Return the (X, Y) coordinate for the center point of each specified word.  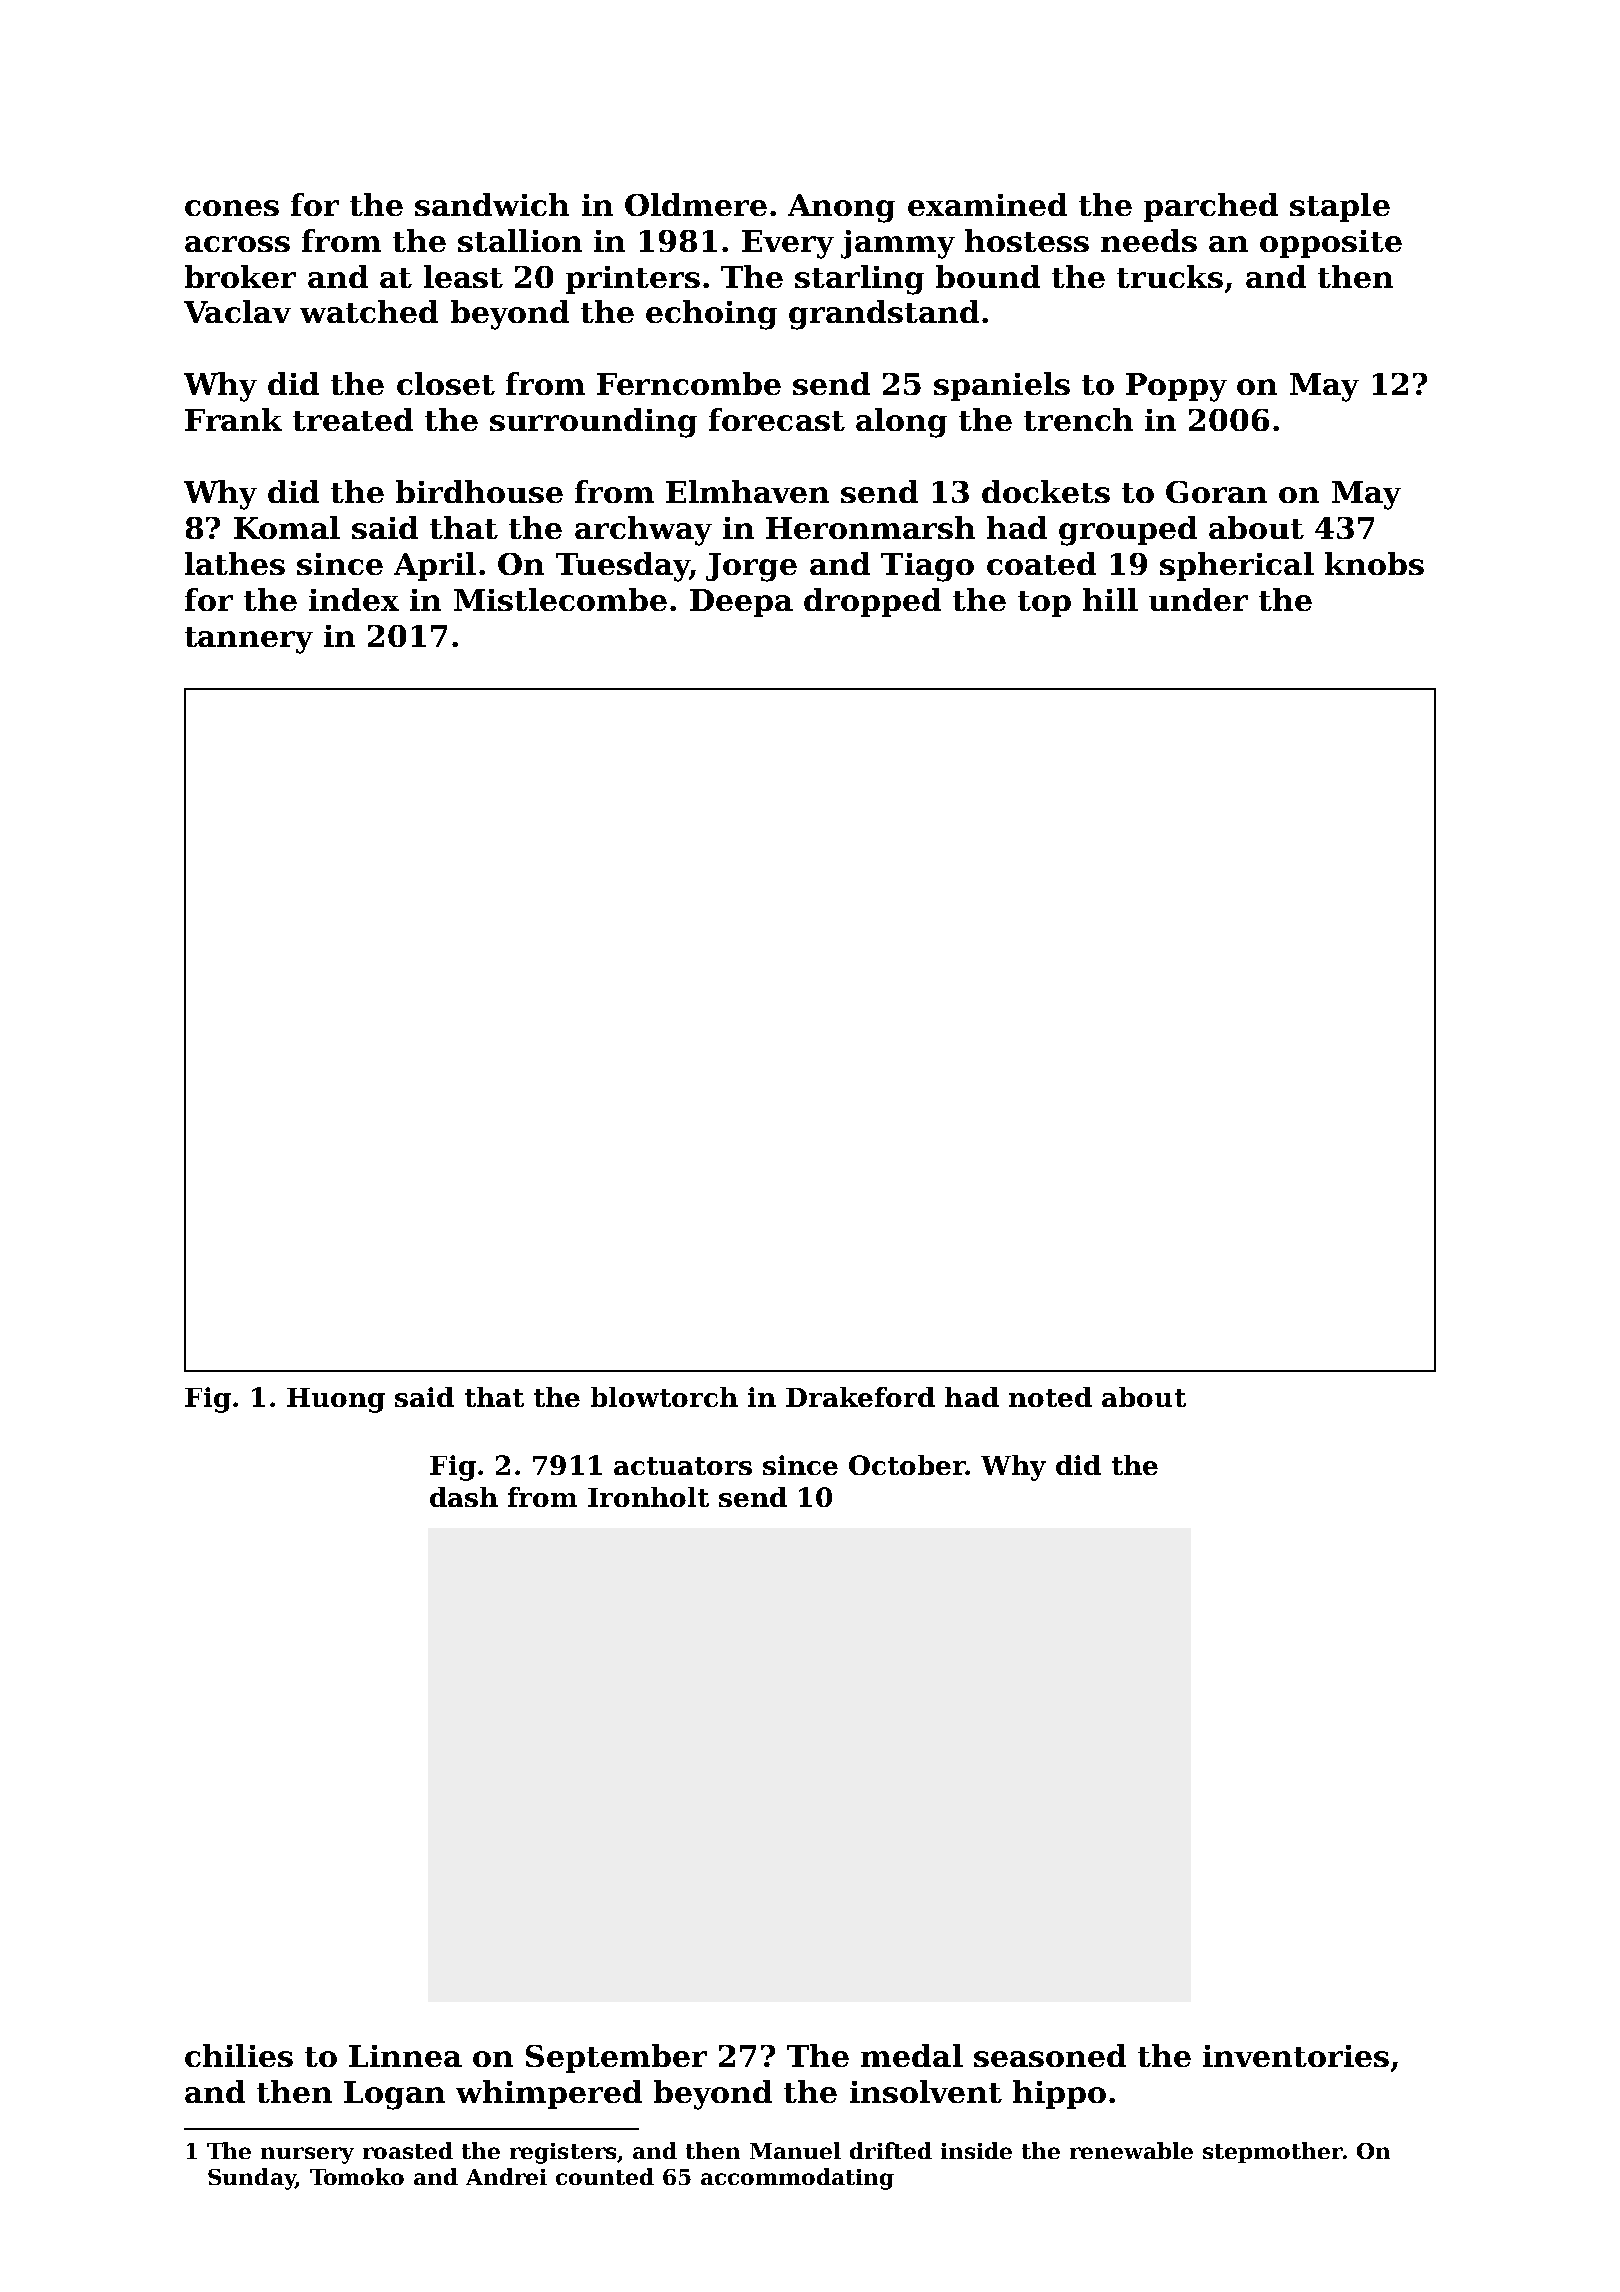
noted (1050, 1397)
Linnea (405, 2056)
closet (446, 383)
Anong (841, 208)
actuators (683, 1466)
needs (1149, 240)
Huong (336, 1400)
